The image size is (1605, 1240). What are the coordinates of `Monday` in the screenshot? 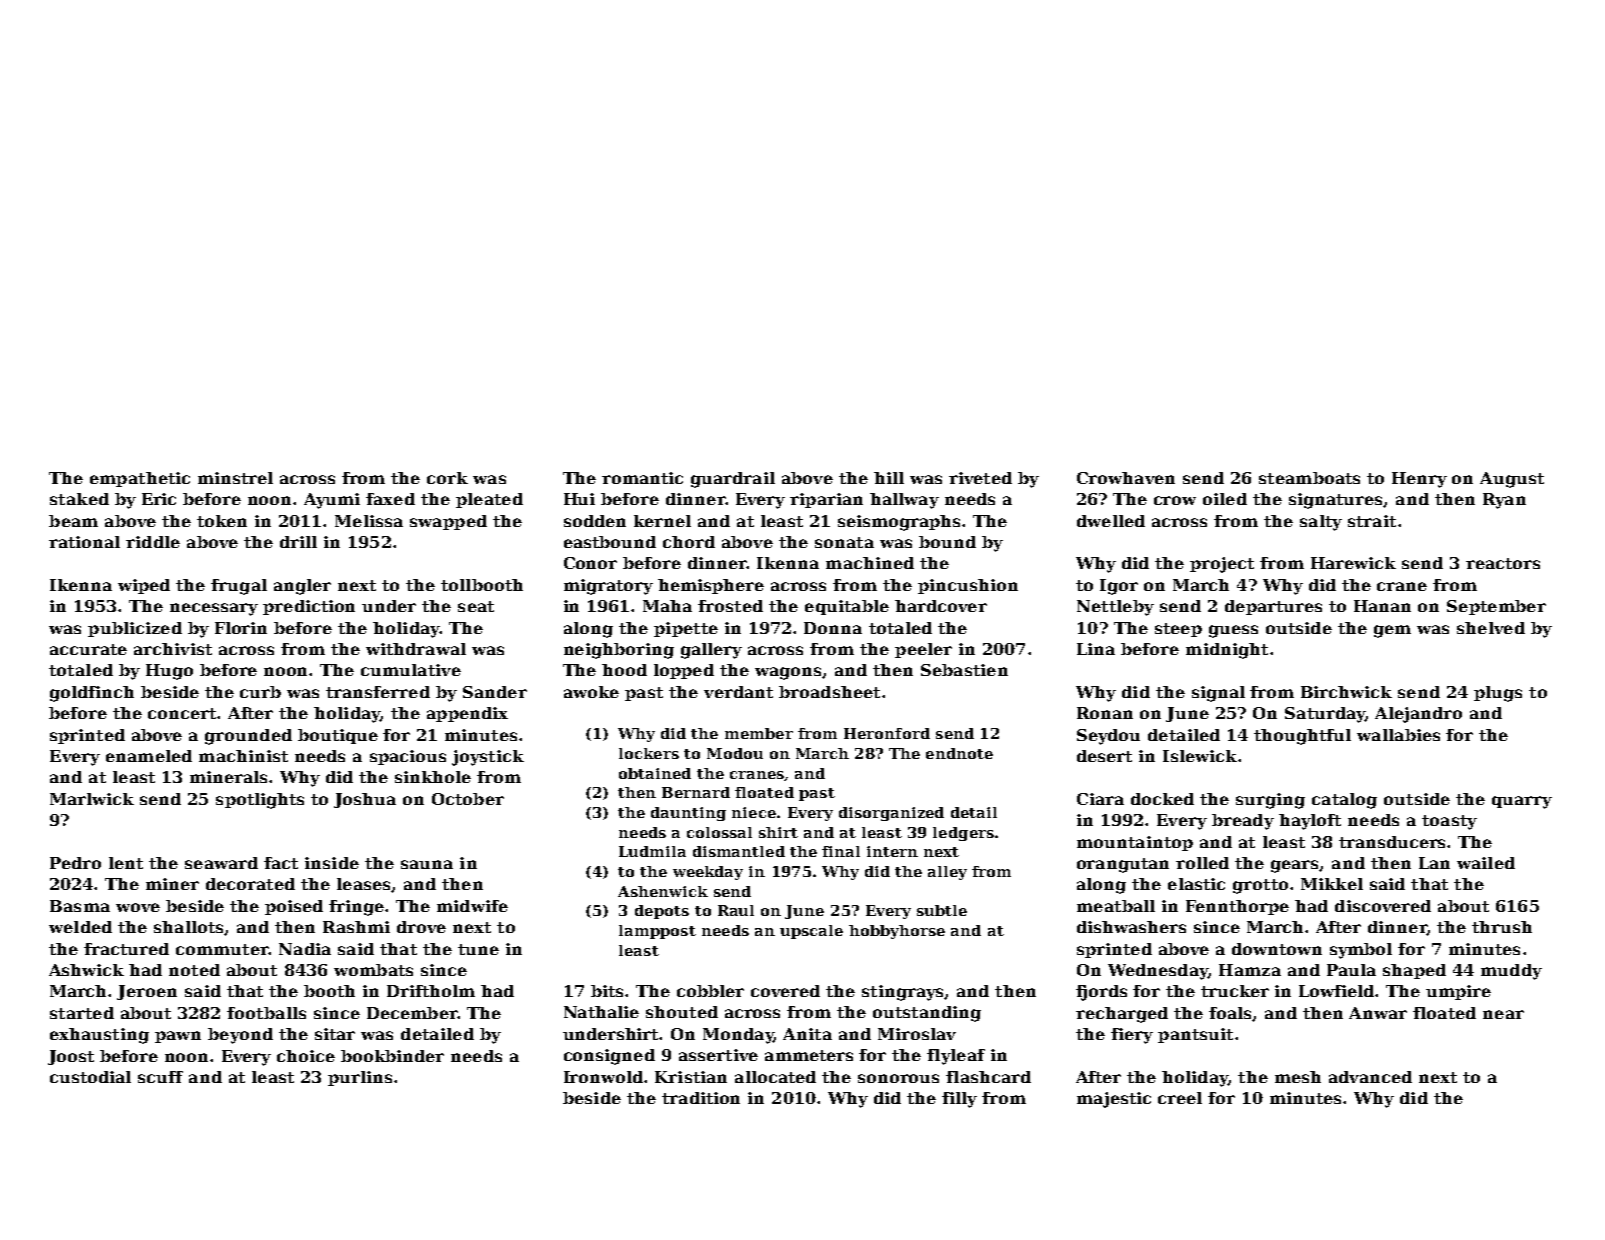 It's located at (738, 1036).
